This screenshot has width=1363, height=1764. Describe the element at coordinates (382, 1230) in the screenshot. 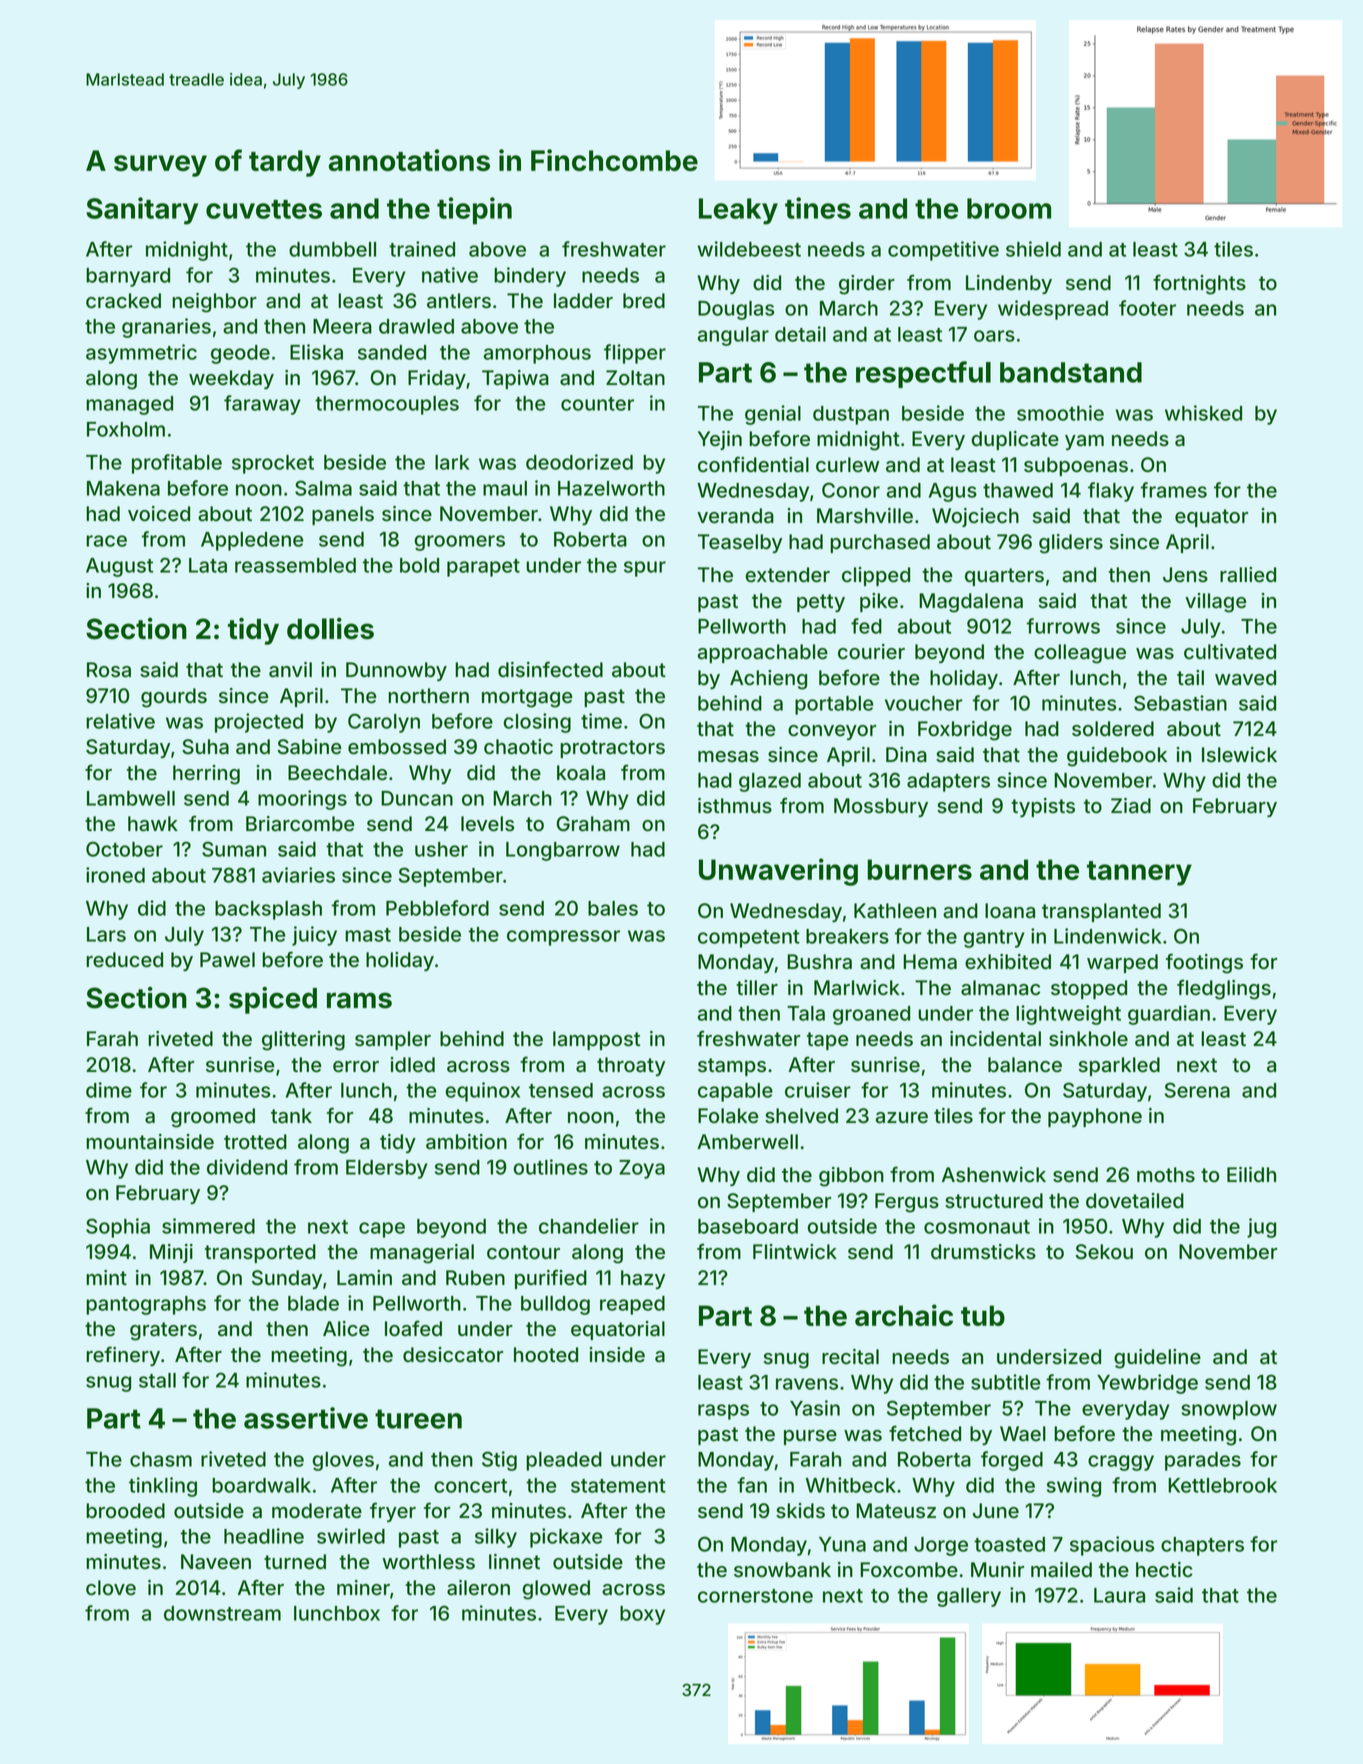

I see `cape` at that location.
